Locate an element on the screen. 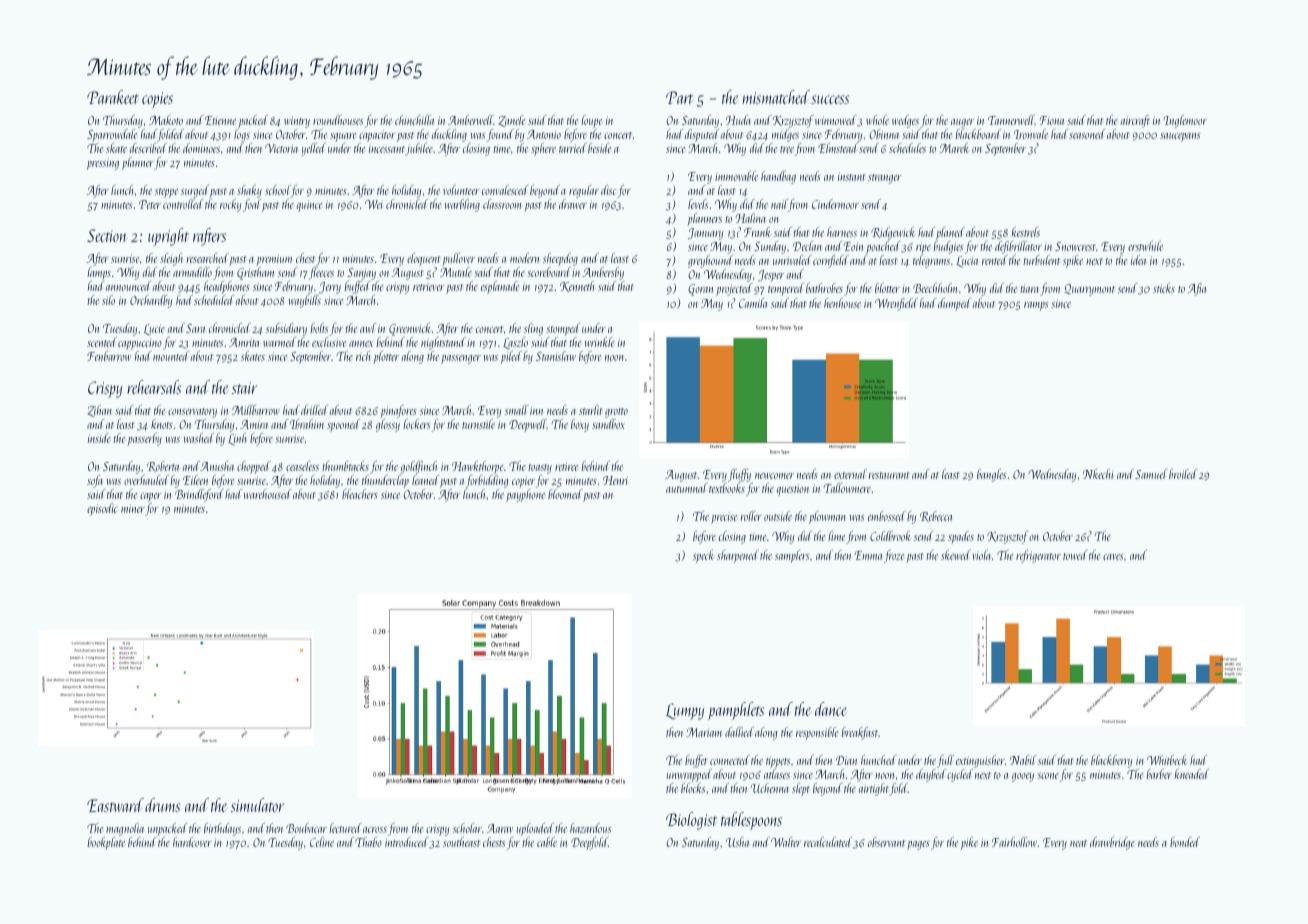 The height and width of the screenshot is (924, 1308). ramps is located at coordinates (1036, 306).
